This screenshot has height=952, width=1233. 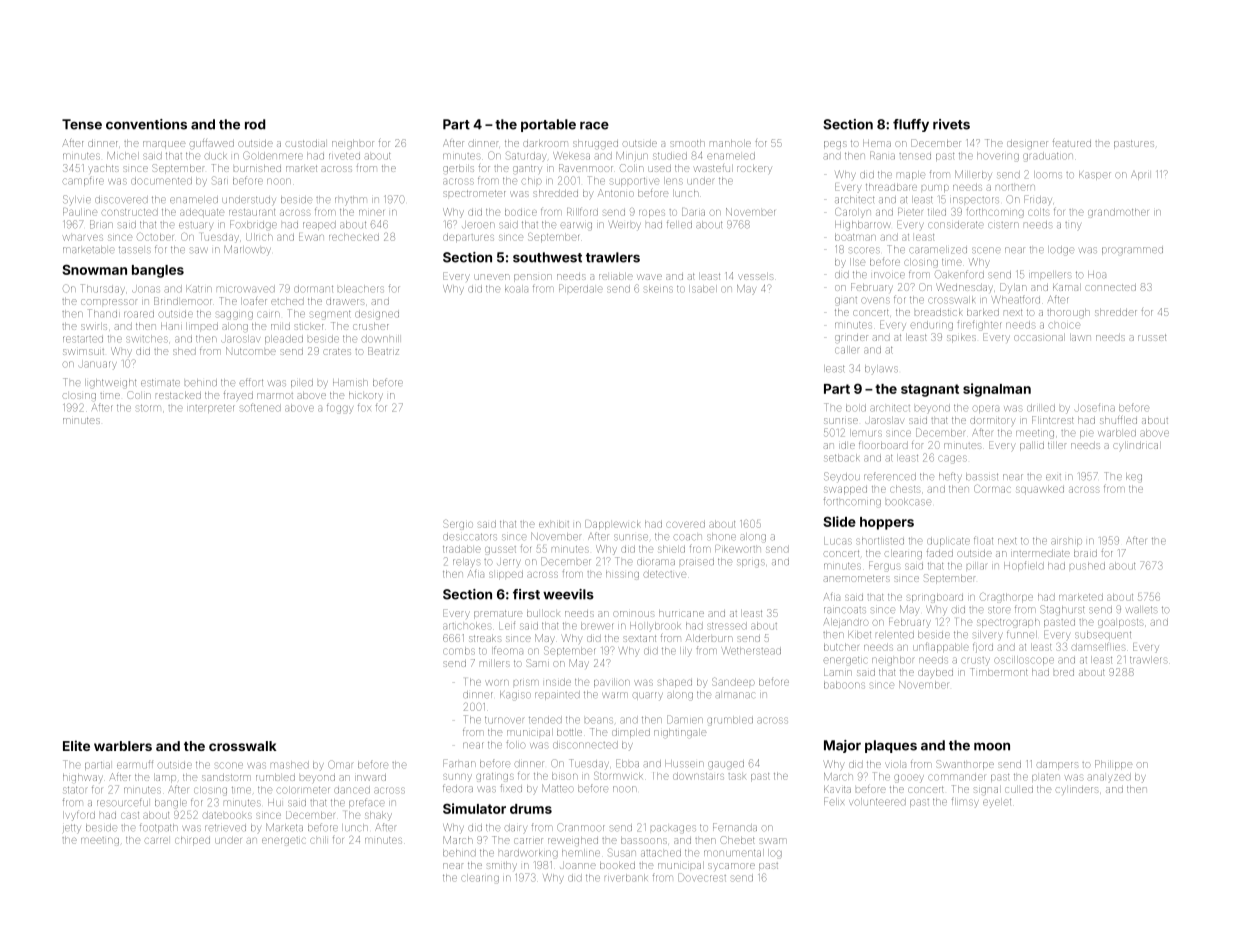 I want to click on downhill, so click(x=380, y=339).
